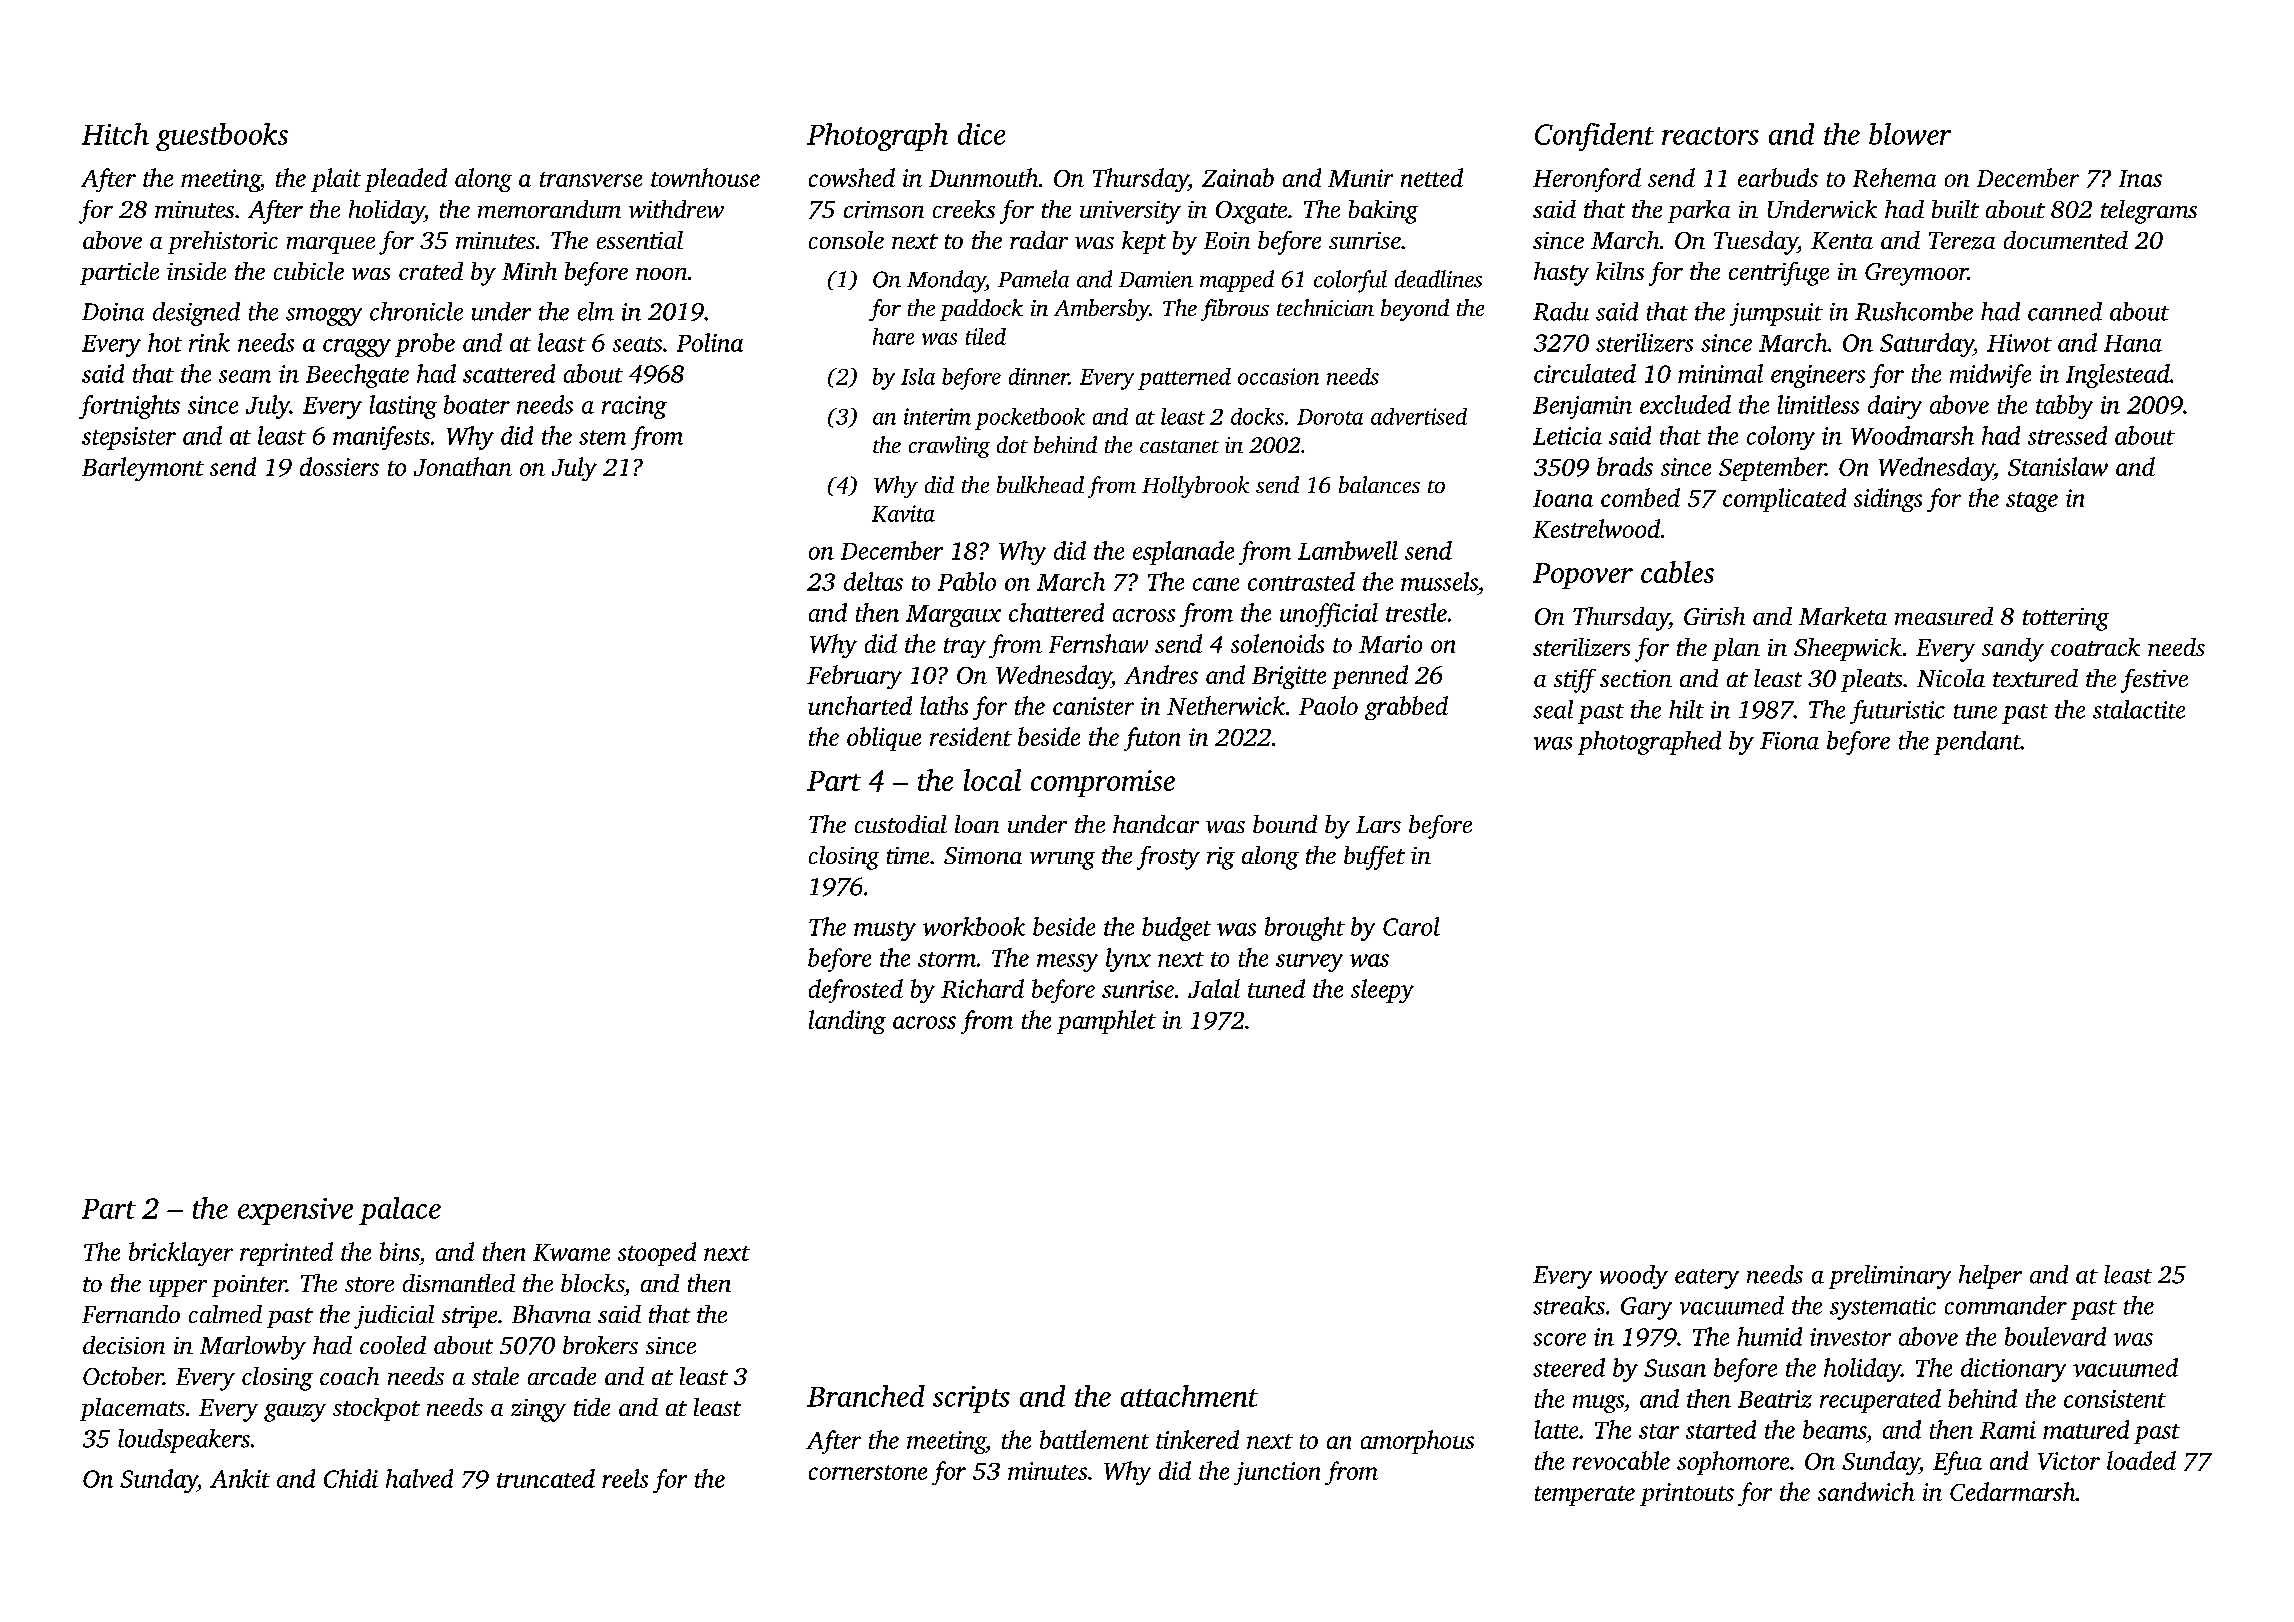  I want to click on complicated, so click(1784, 500).
